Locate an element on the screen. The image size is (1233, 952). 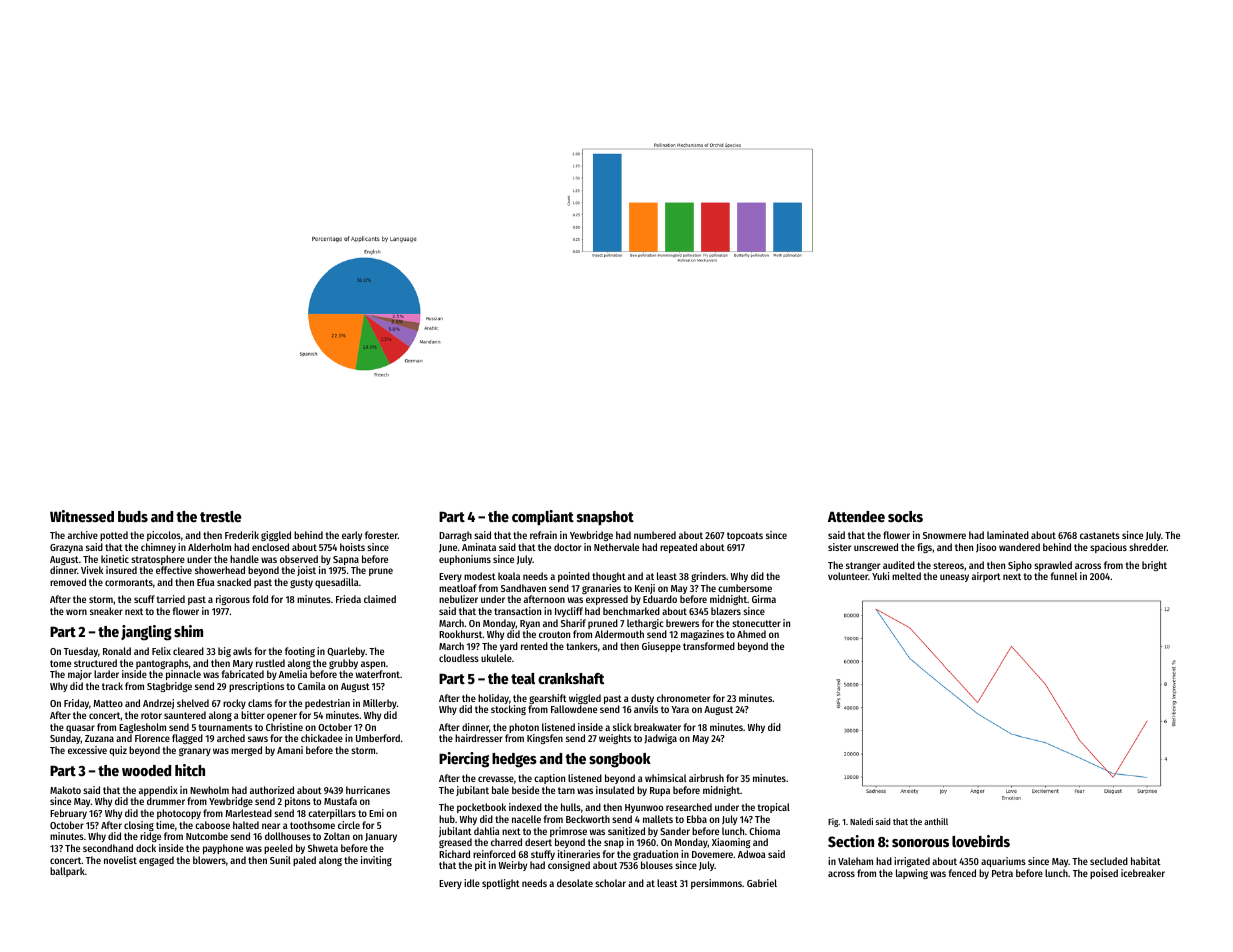
structured is located at coordinates (95, 663).
